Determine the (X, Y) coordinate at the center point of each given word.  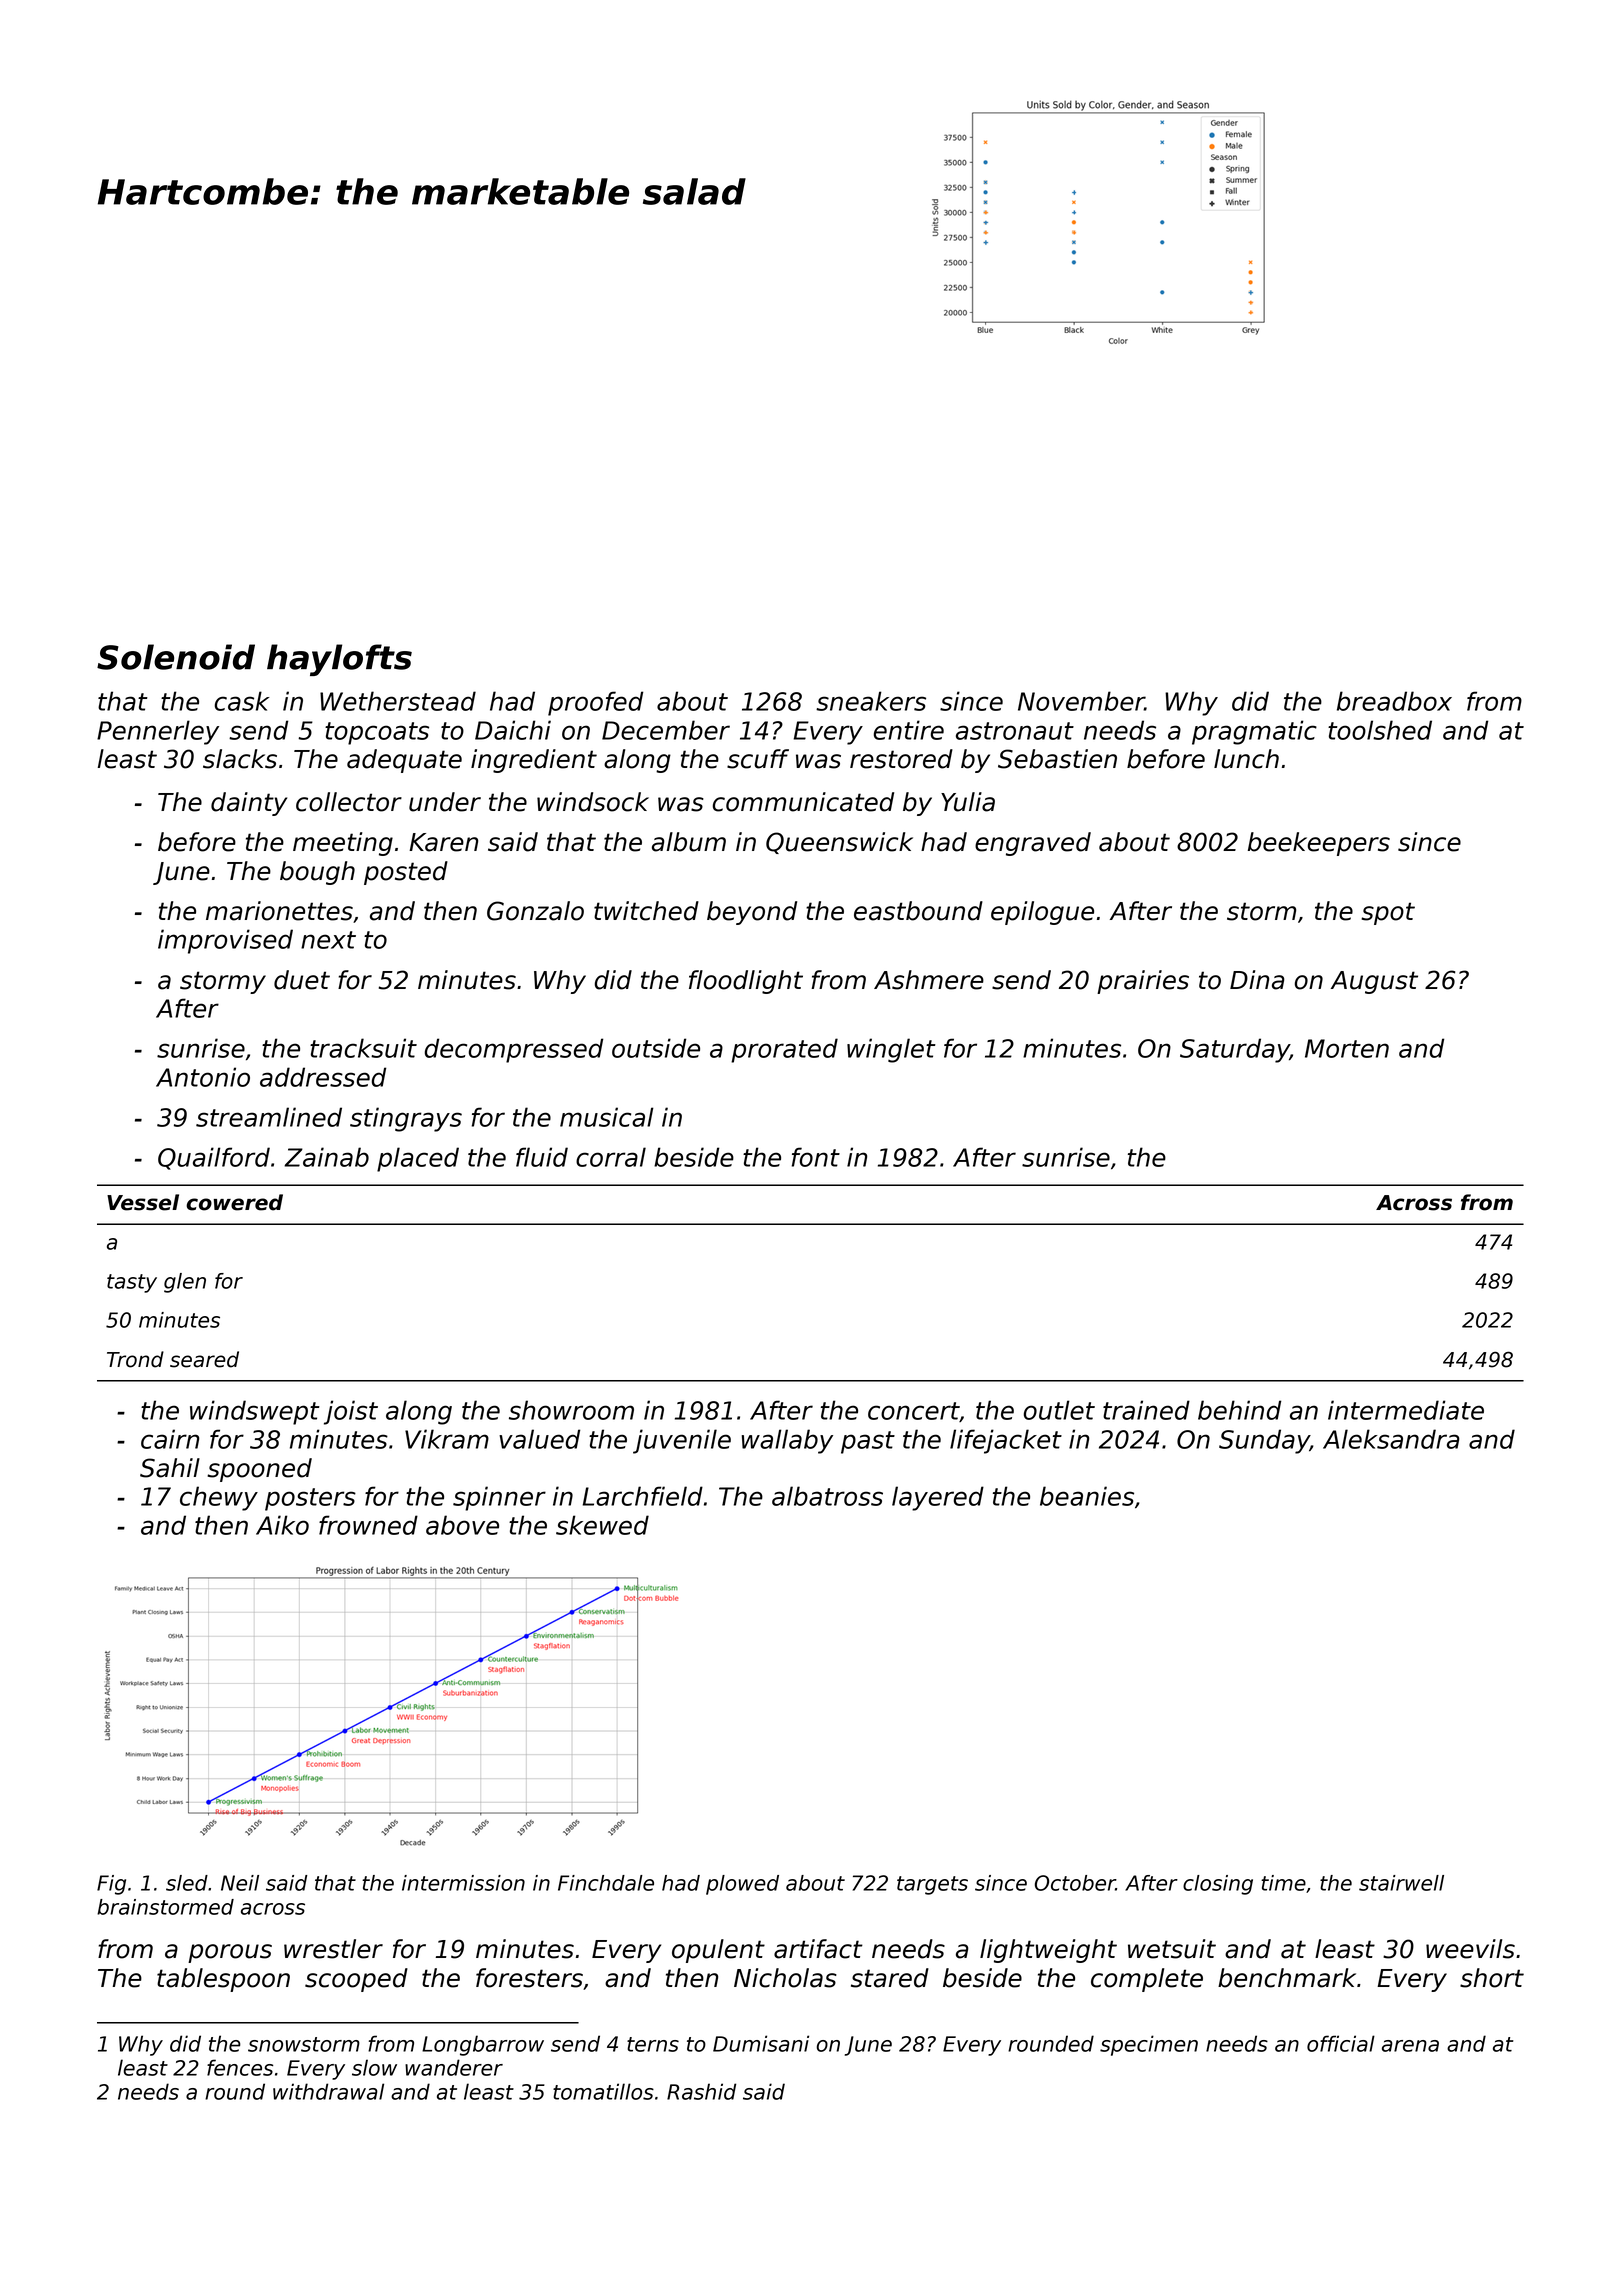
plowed (742, 1885)
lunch (1246, 759)
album (689, 842)
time (1283, 1883)
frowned (368, 1525)
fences (240, 2067)
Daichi (513, 730)
